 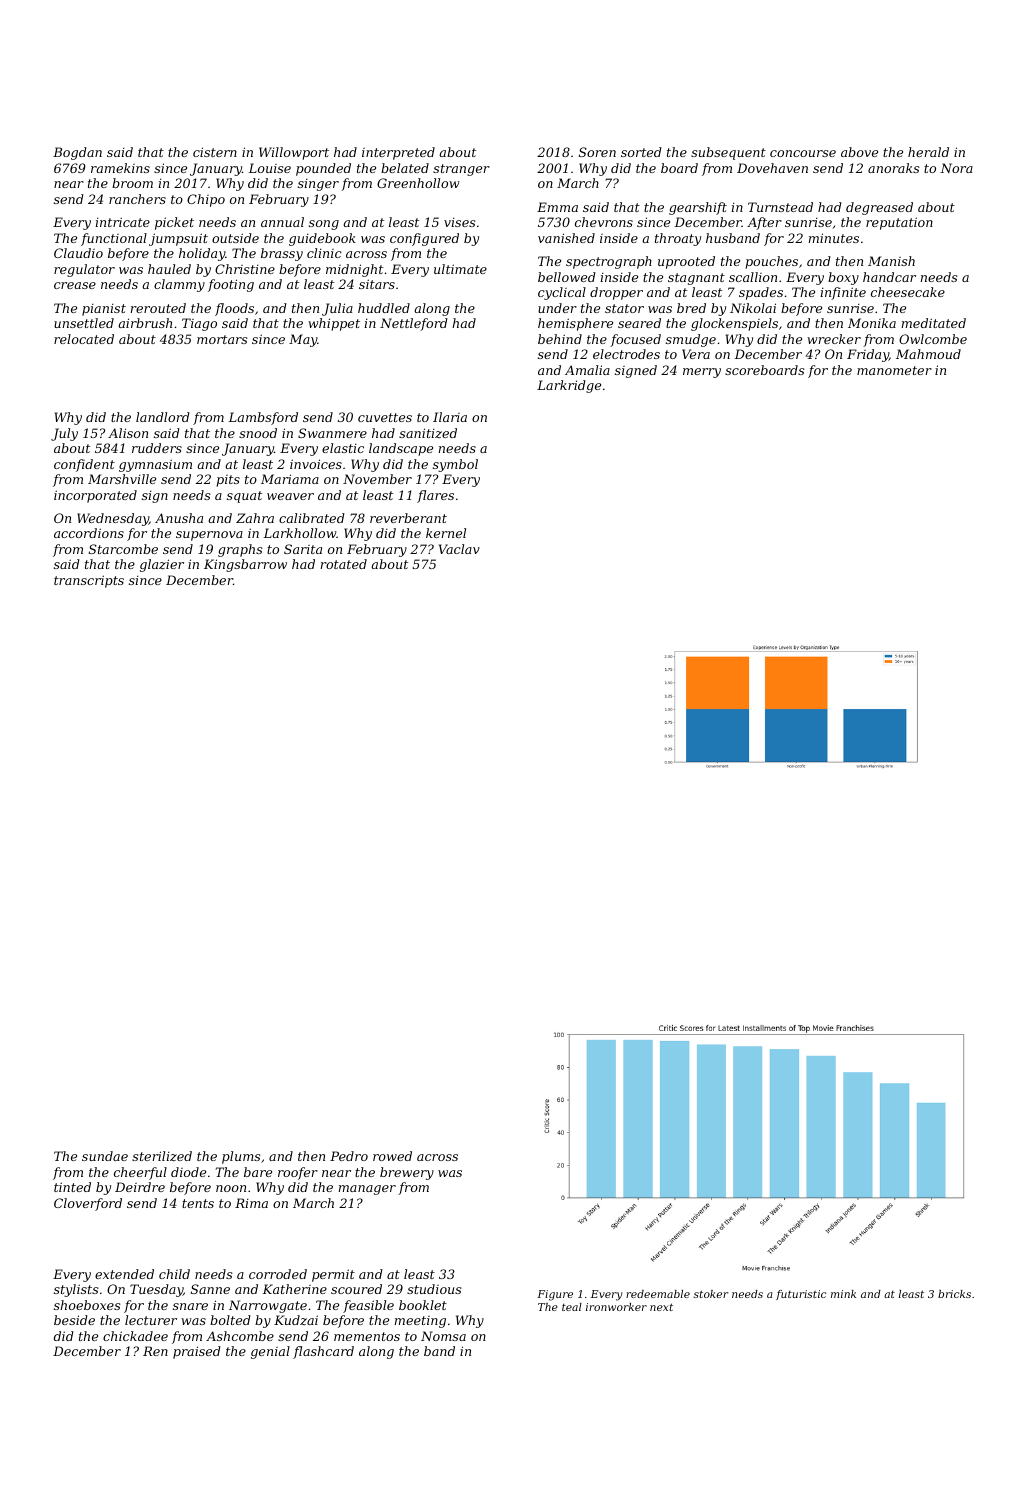 I want to click on beside, so click(x=74, y=1320).
